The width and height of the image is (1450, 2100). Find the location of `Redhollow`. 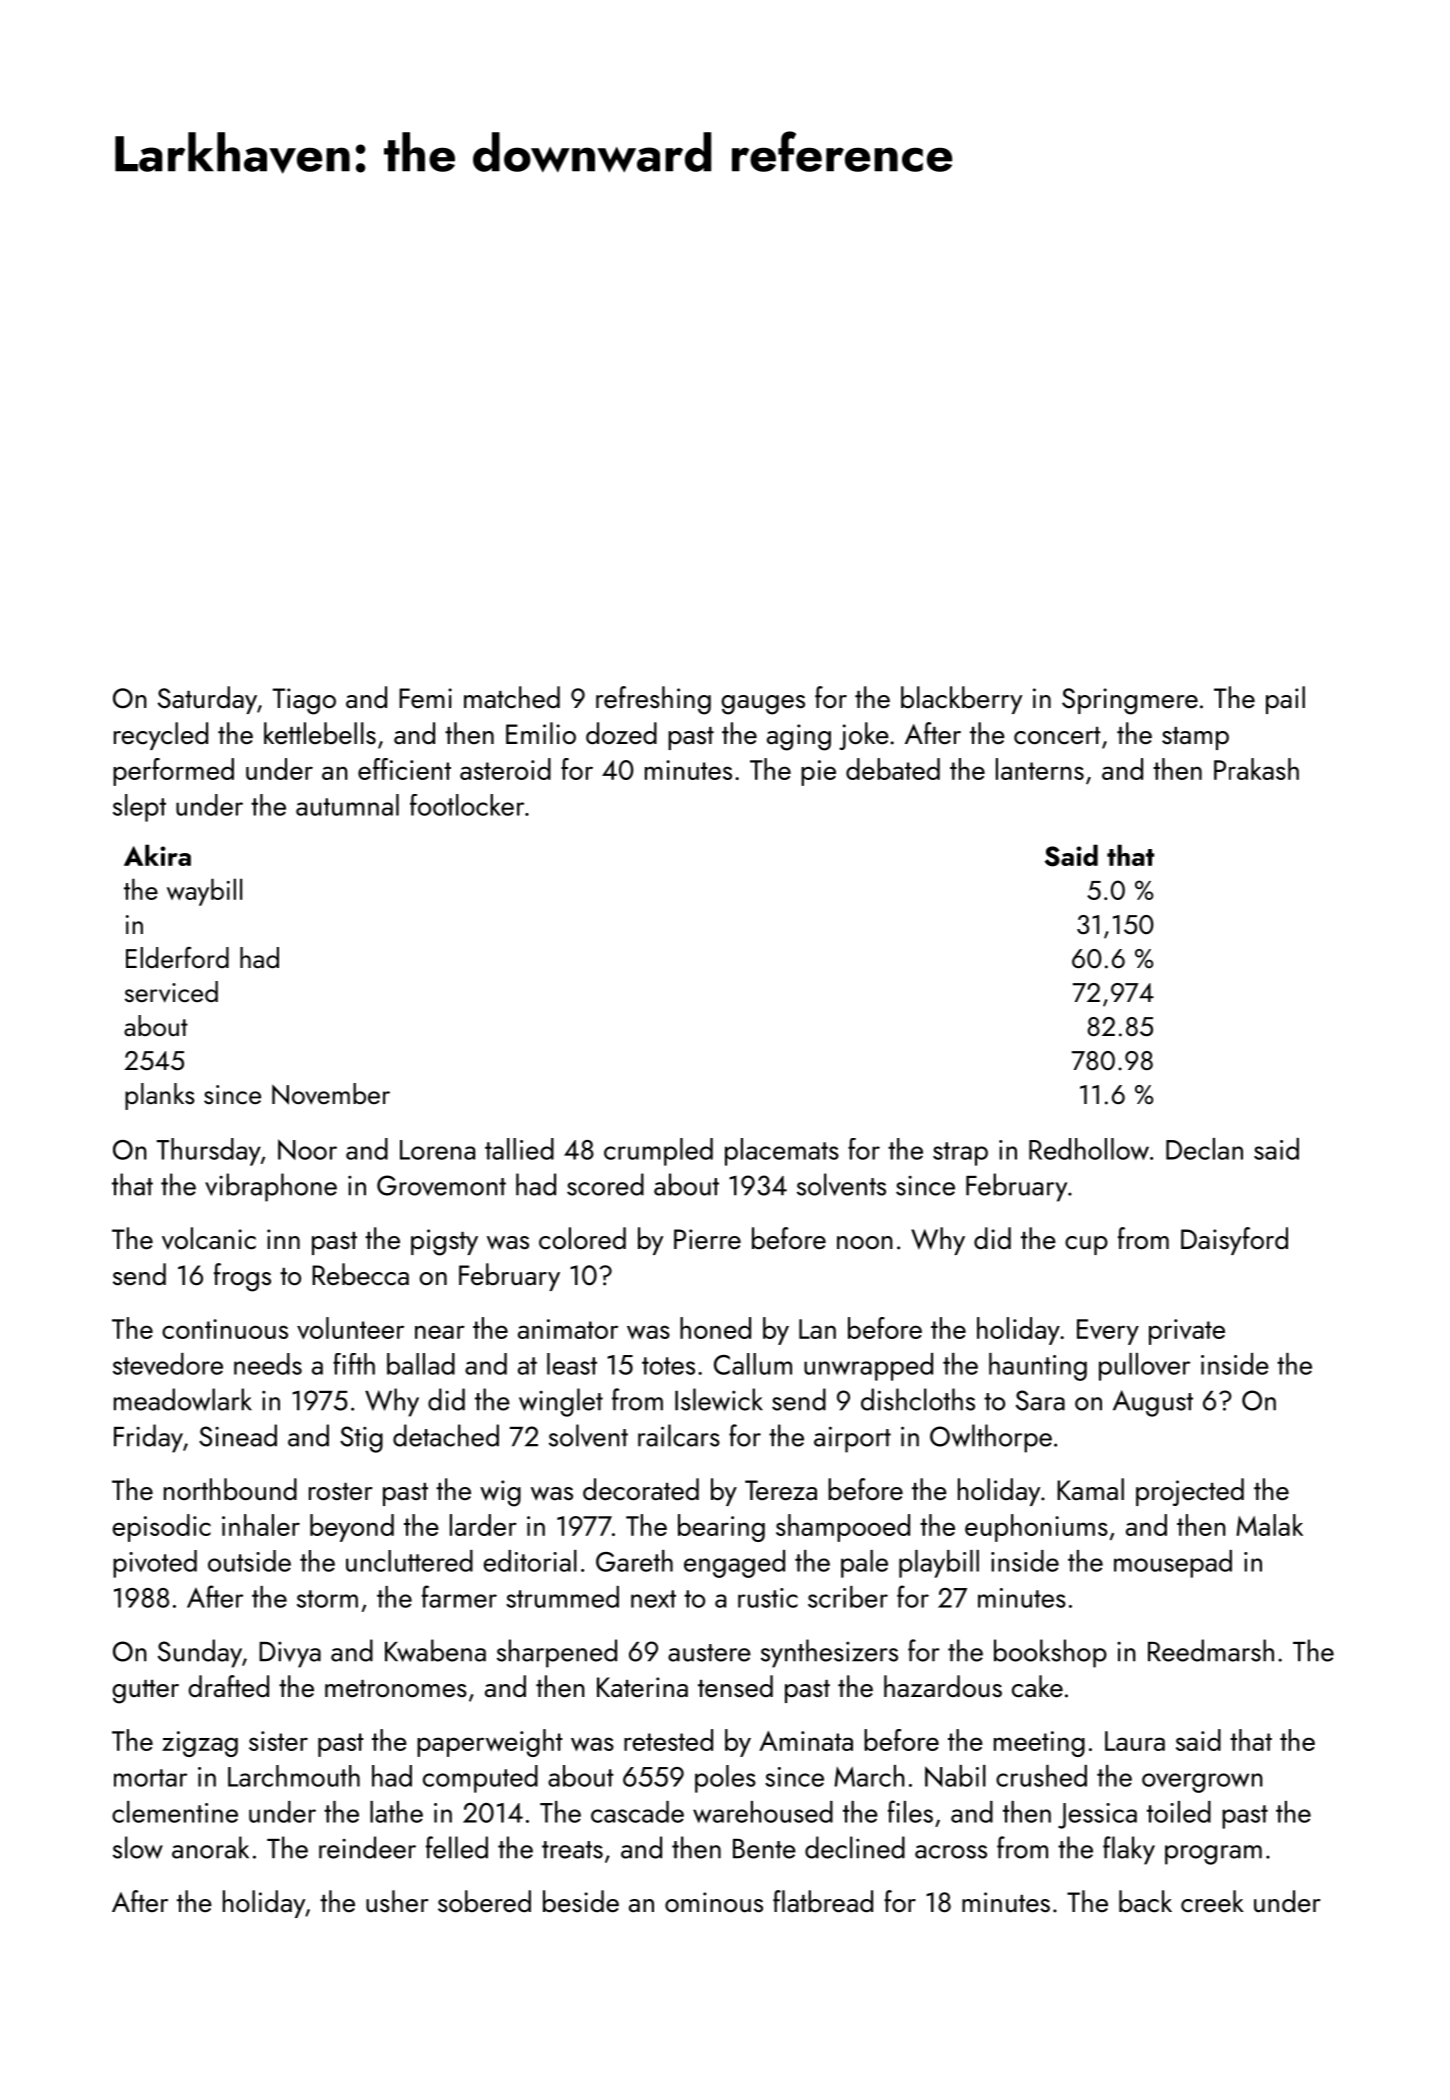

Redhollow is located at coordinates (1089, 1149).
